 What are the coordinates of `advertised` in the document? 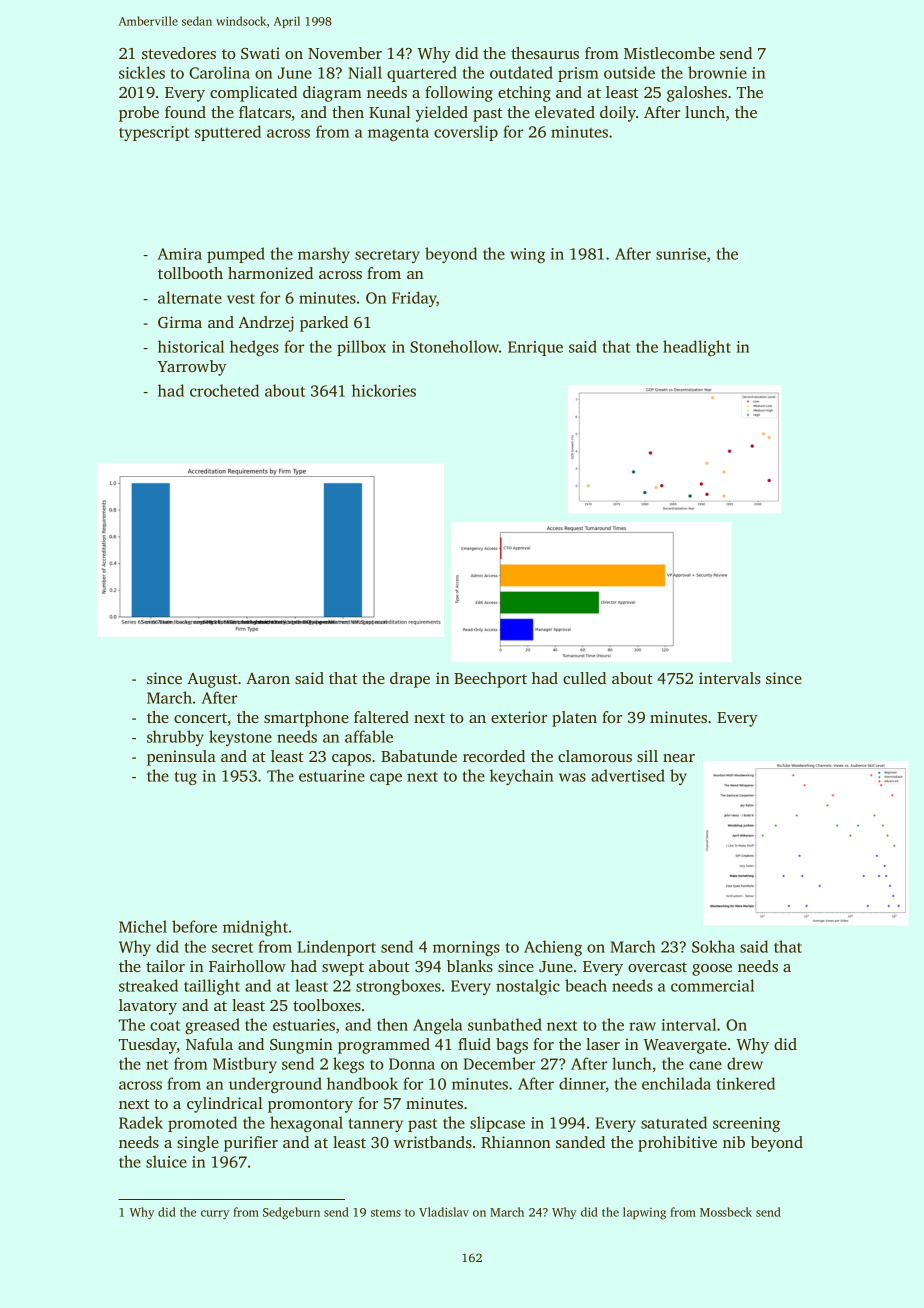 It's located at (628, 775).
